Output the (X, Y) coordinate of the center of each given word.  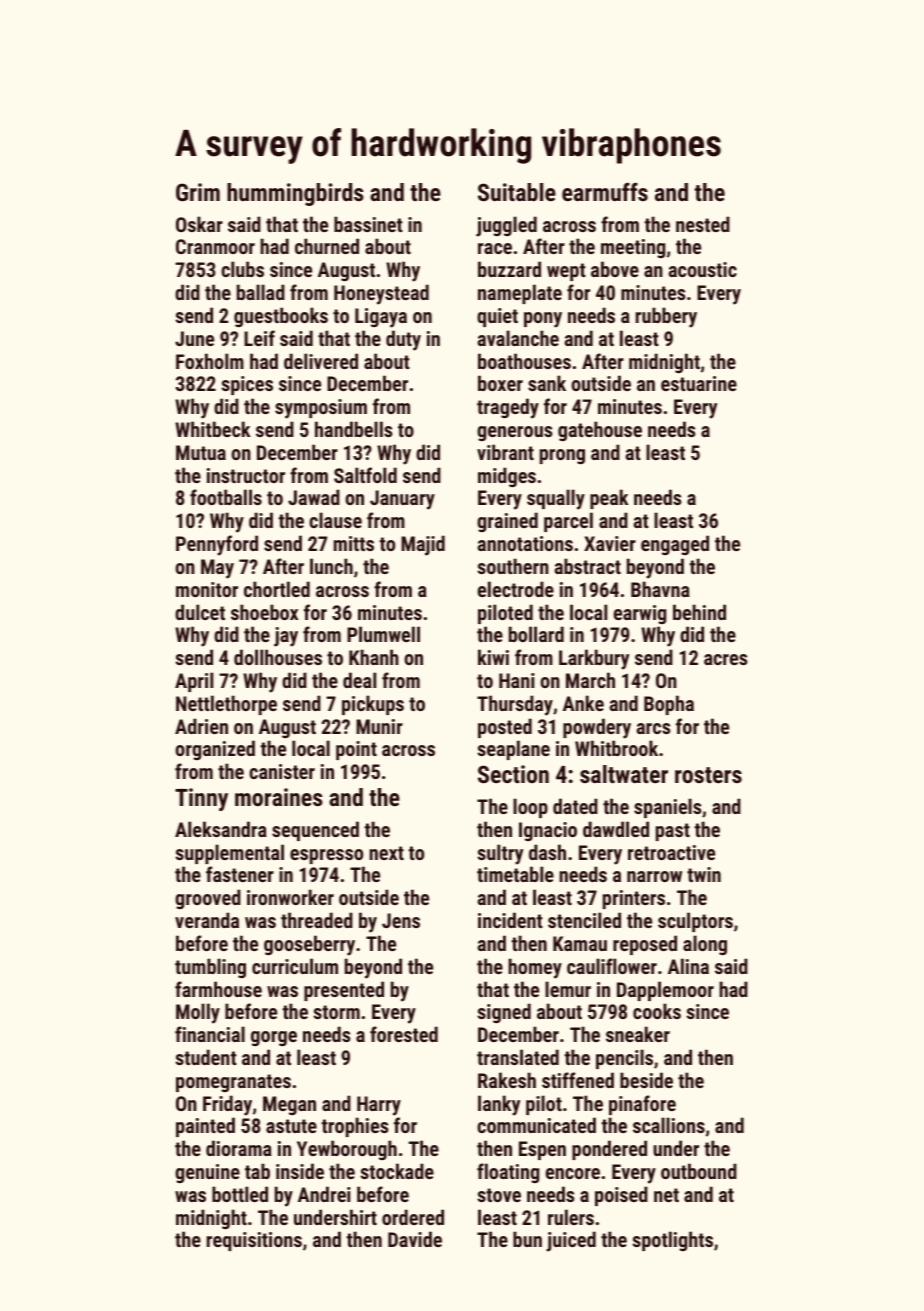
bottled (240, 1194)
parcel (568, 522)
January (402, 500)
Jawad (314, 497)
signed (504, 1013)
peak (609, 499)
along (705, 945)
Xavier (610, 543)
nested (703, 224)
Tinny (201, 799)
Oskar (199, 224)
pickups (373, 705)
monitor (207, 589)
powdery (597, 728)
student (206, 1057)
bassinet (368, 224)
